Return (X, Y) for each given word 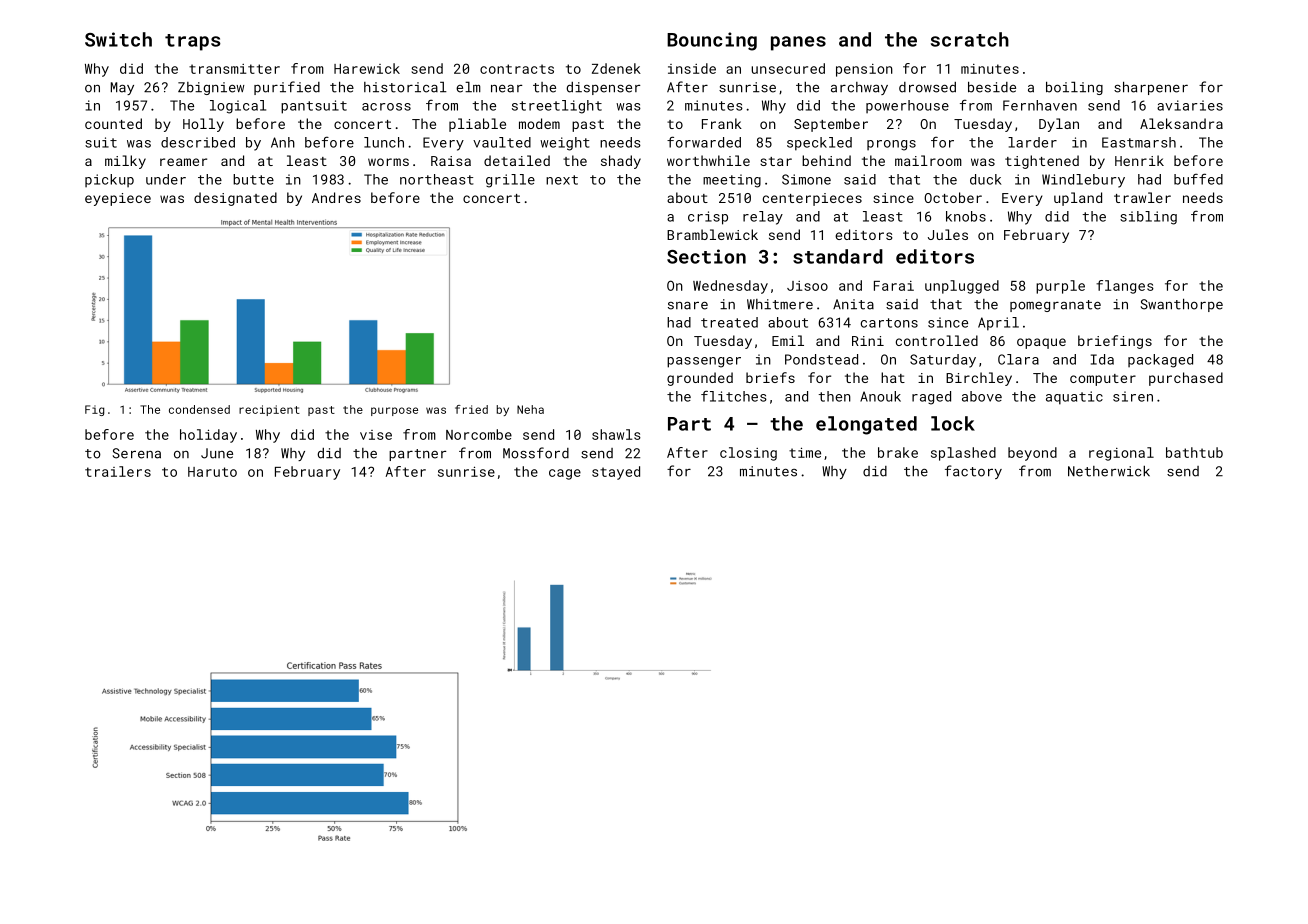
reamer (183, 162)
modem (539, 123)
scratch (970, 39)
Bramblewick (712, 234)
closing (748, 454)
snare (688, 305)
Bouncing (712, 41)
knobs (966, 216)
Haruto (212, 472)
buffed (1198, 179)
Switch (118, 39)
